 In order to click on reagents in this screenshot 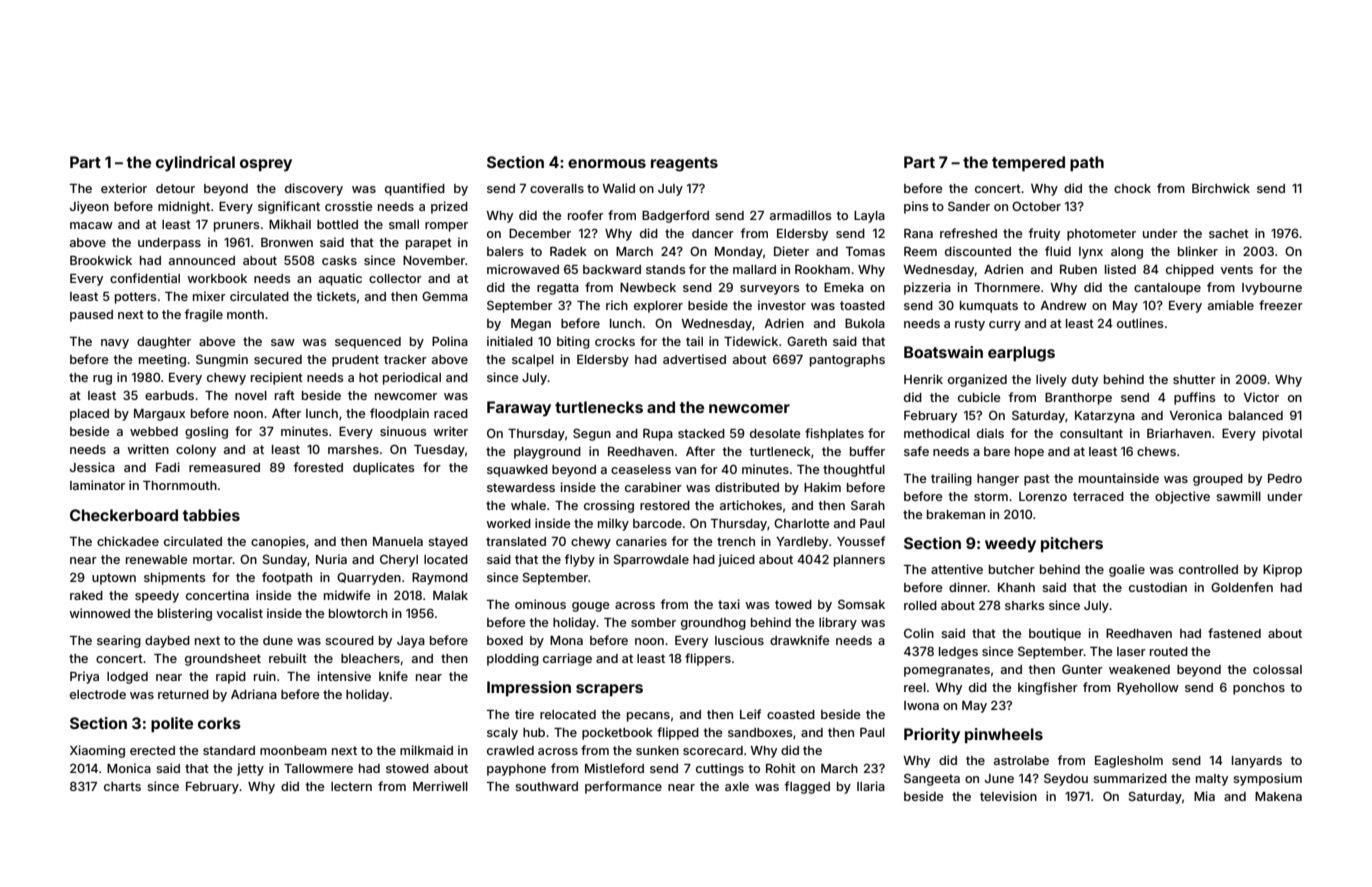, I will do `click(684, 164)`.
